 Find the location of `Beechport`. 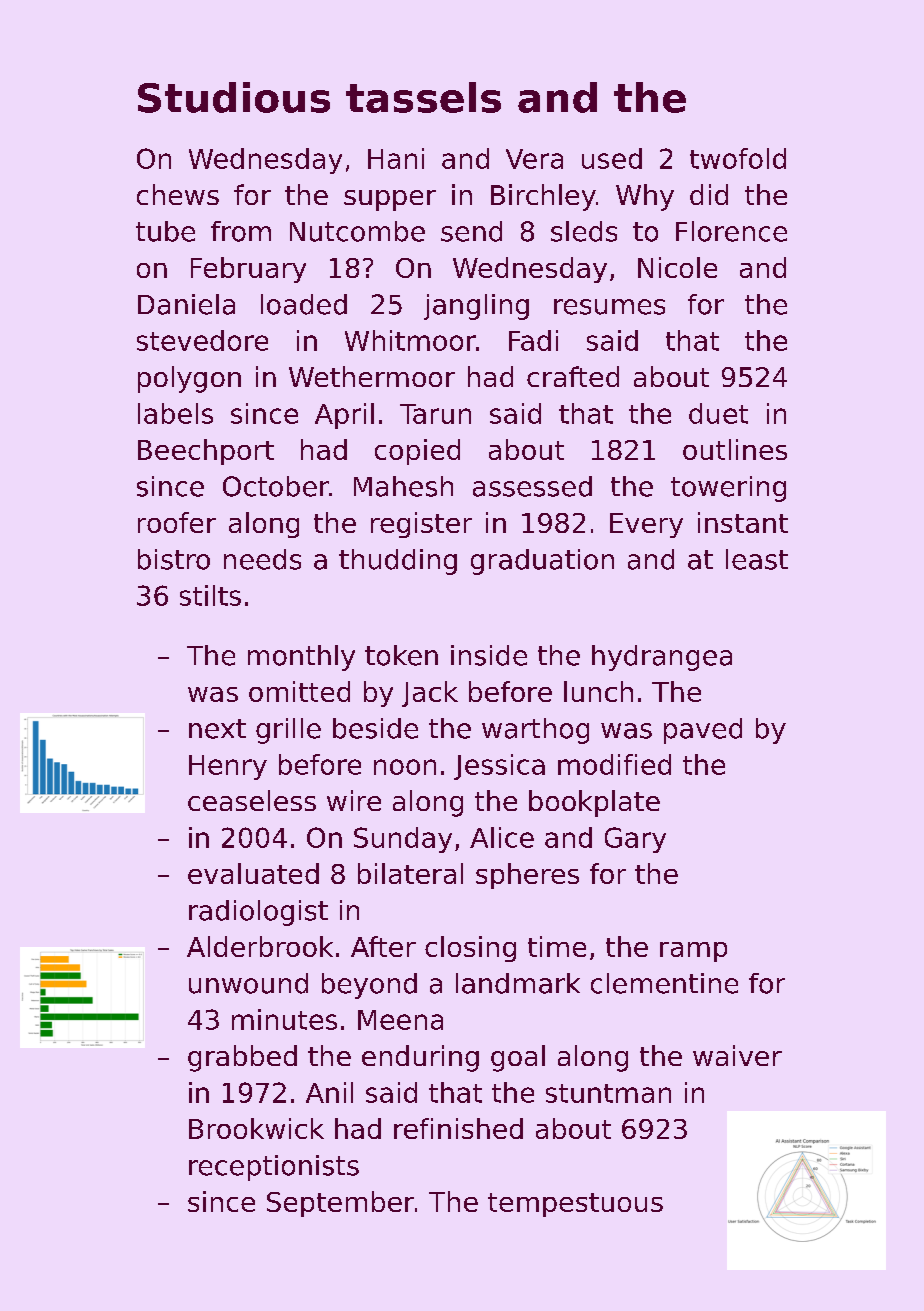

Beechport is located at coordinates (206, 452).
